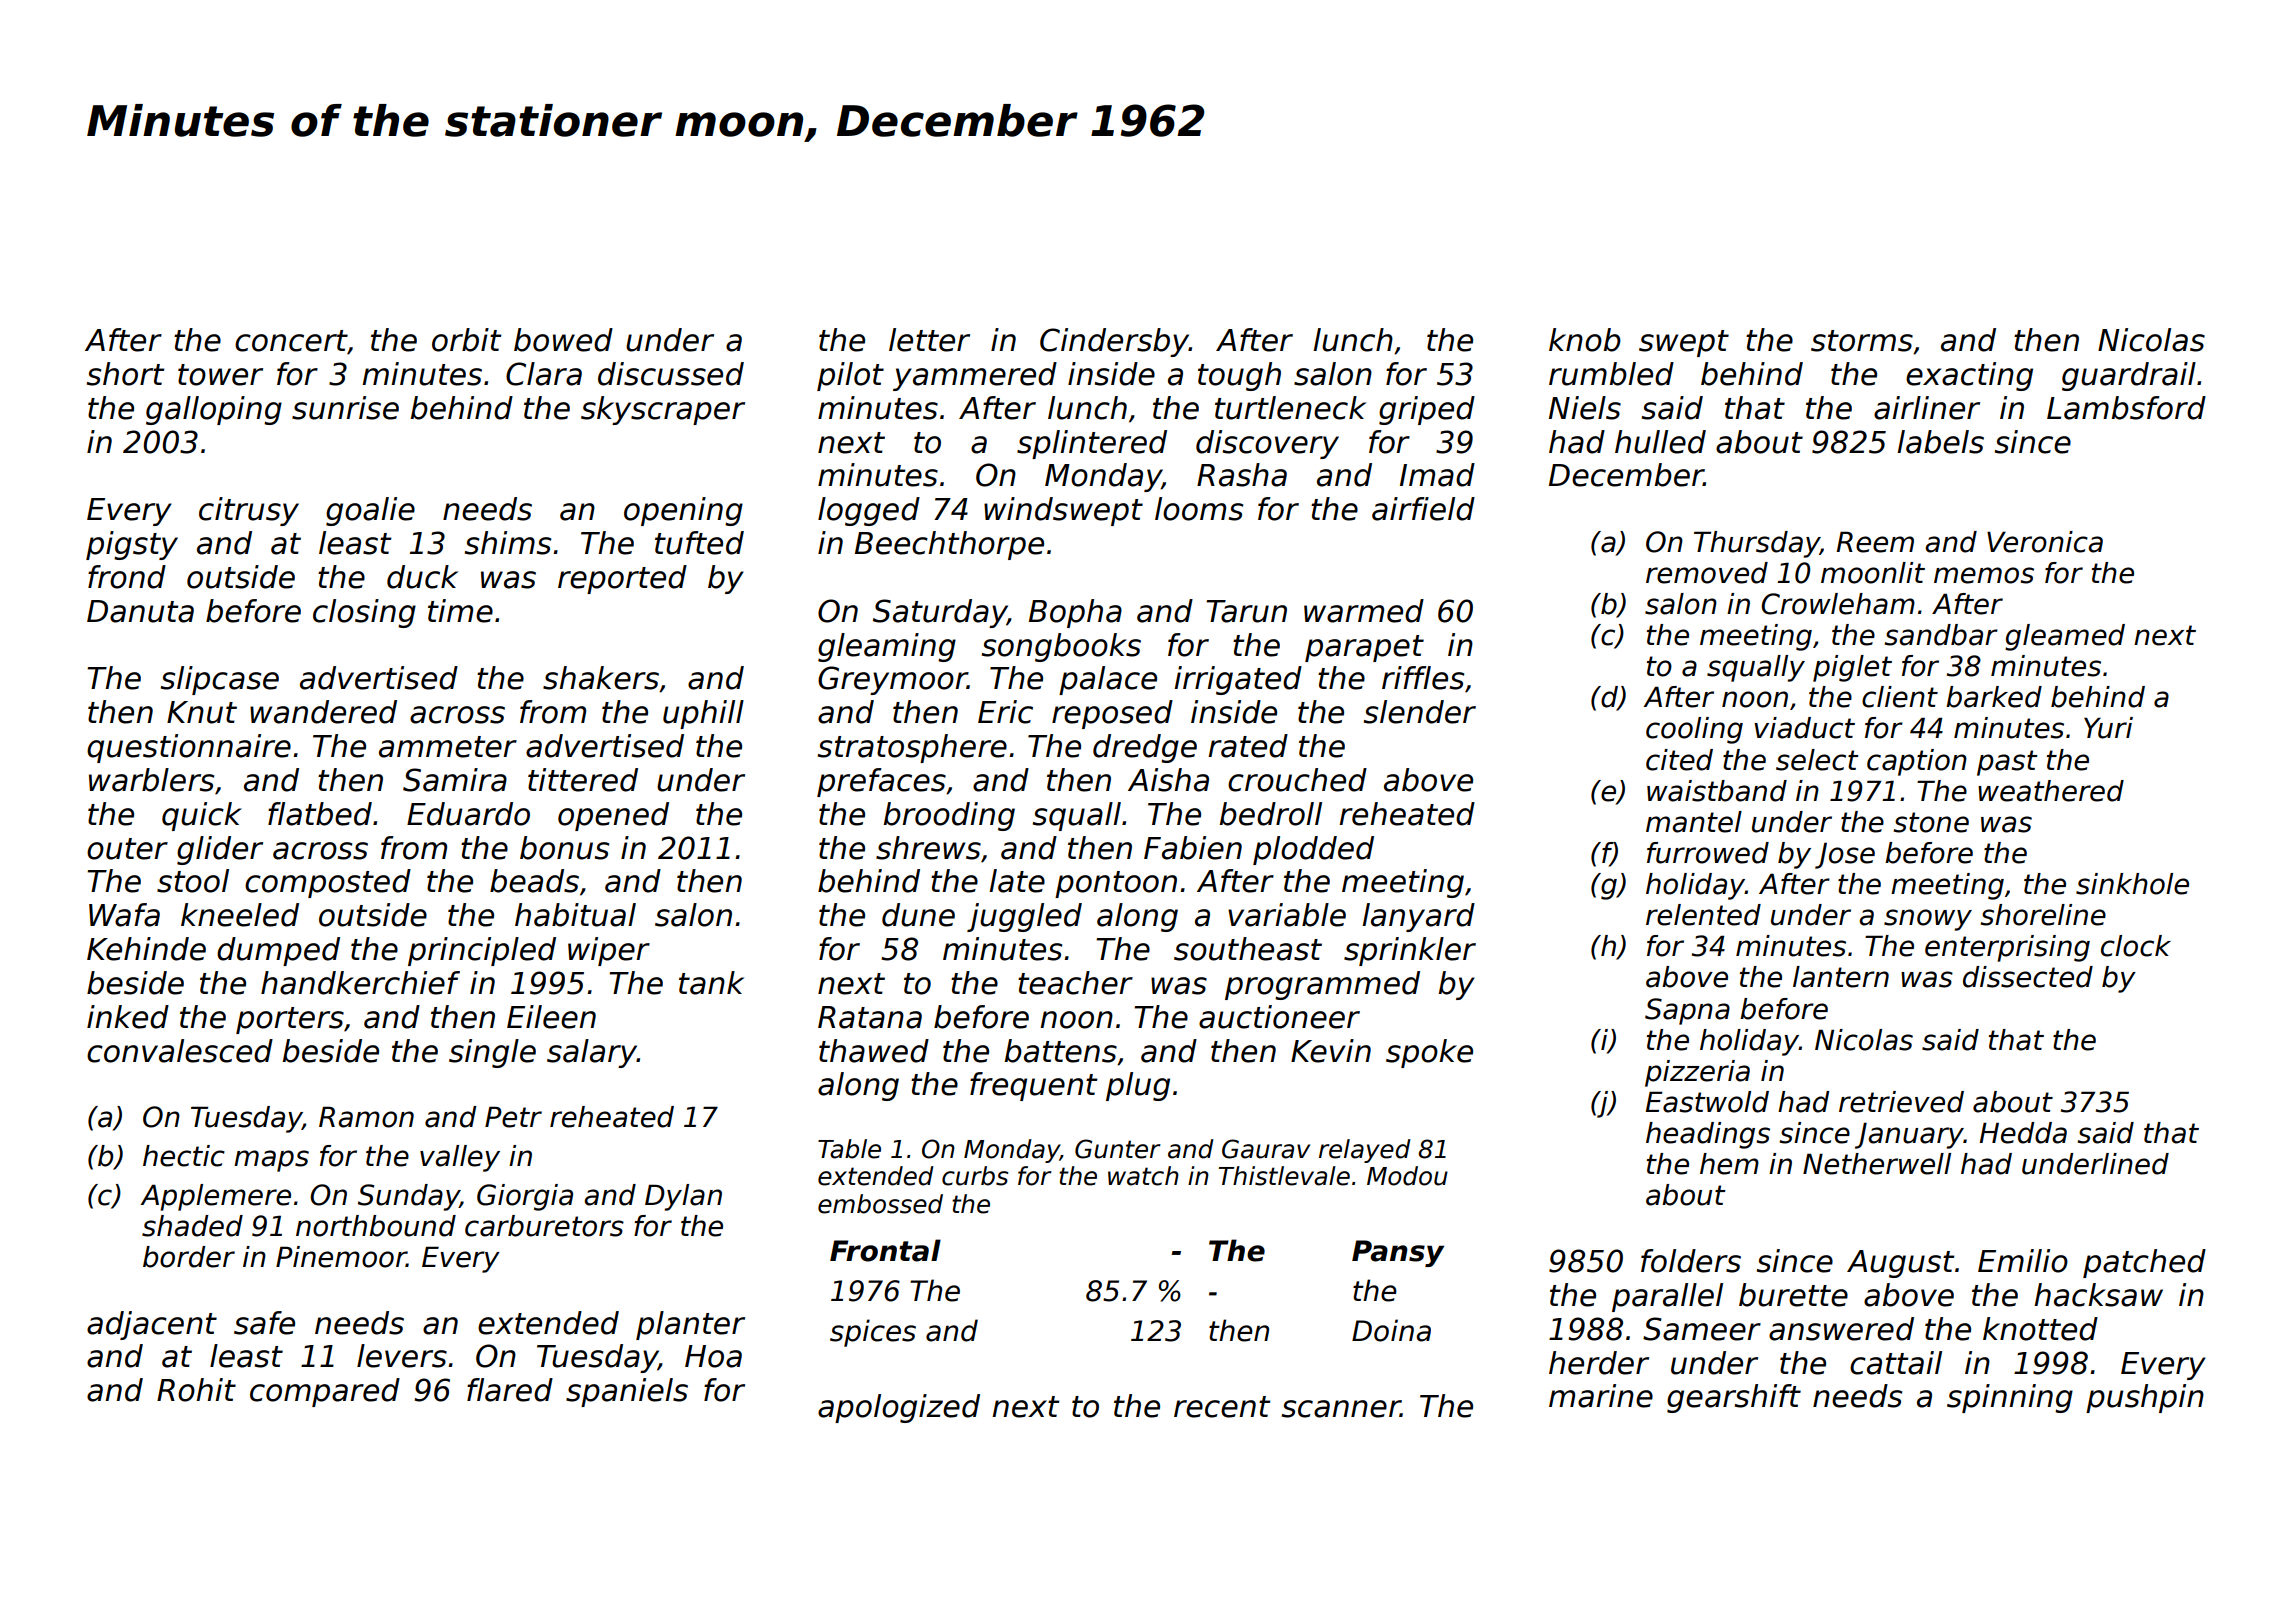  What do you see at coordinates (2028, 977) in the screenshot?
I see `dissected` at bounding box center [2028, 977].
